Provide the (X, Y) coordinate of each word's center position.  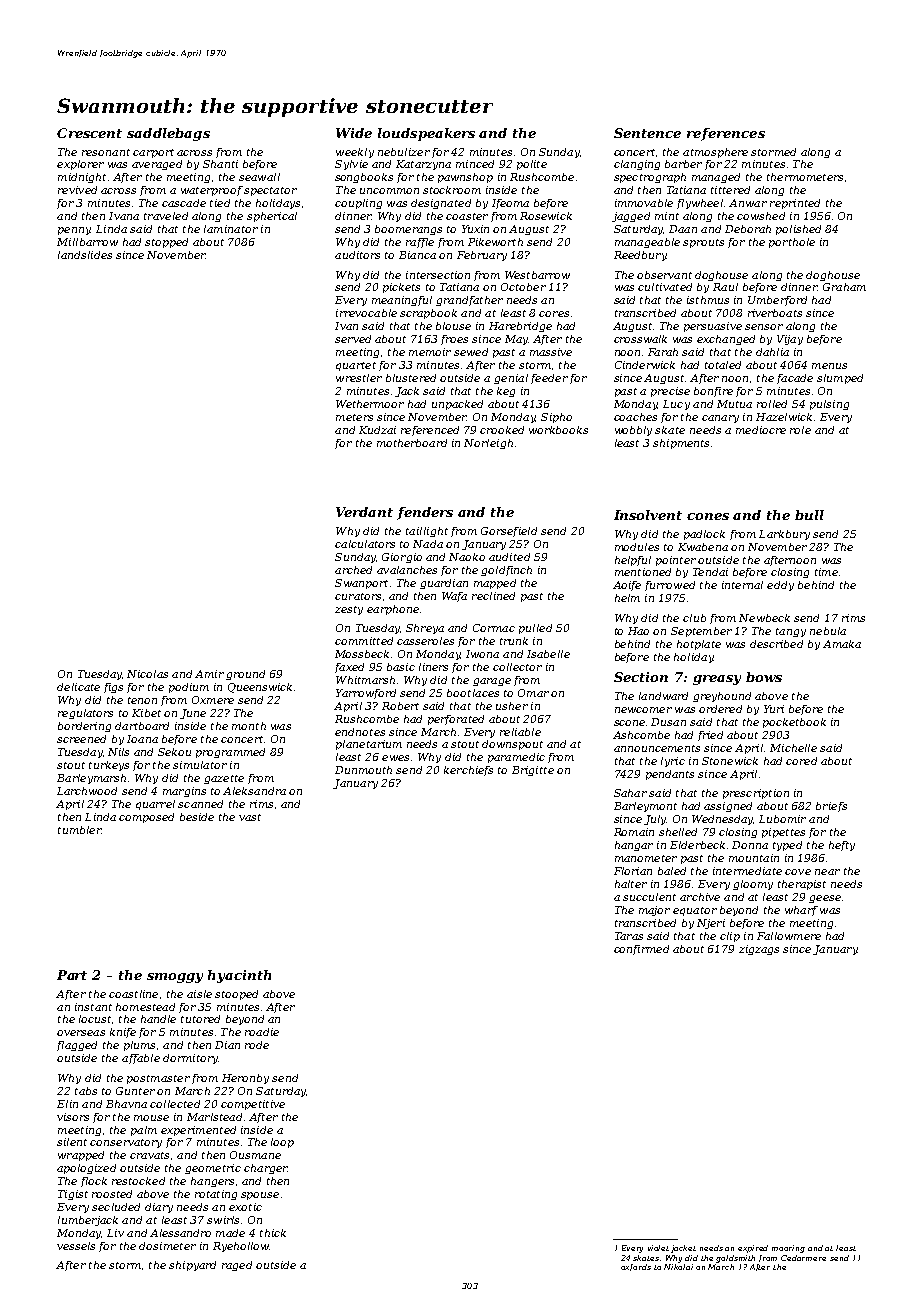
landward (663, 696)
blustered (411, 378)
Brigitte (533, 771)
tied (220, 203)
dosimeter (167, 1246)
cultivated (665, 287)
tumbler (79, 830)
